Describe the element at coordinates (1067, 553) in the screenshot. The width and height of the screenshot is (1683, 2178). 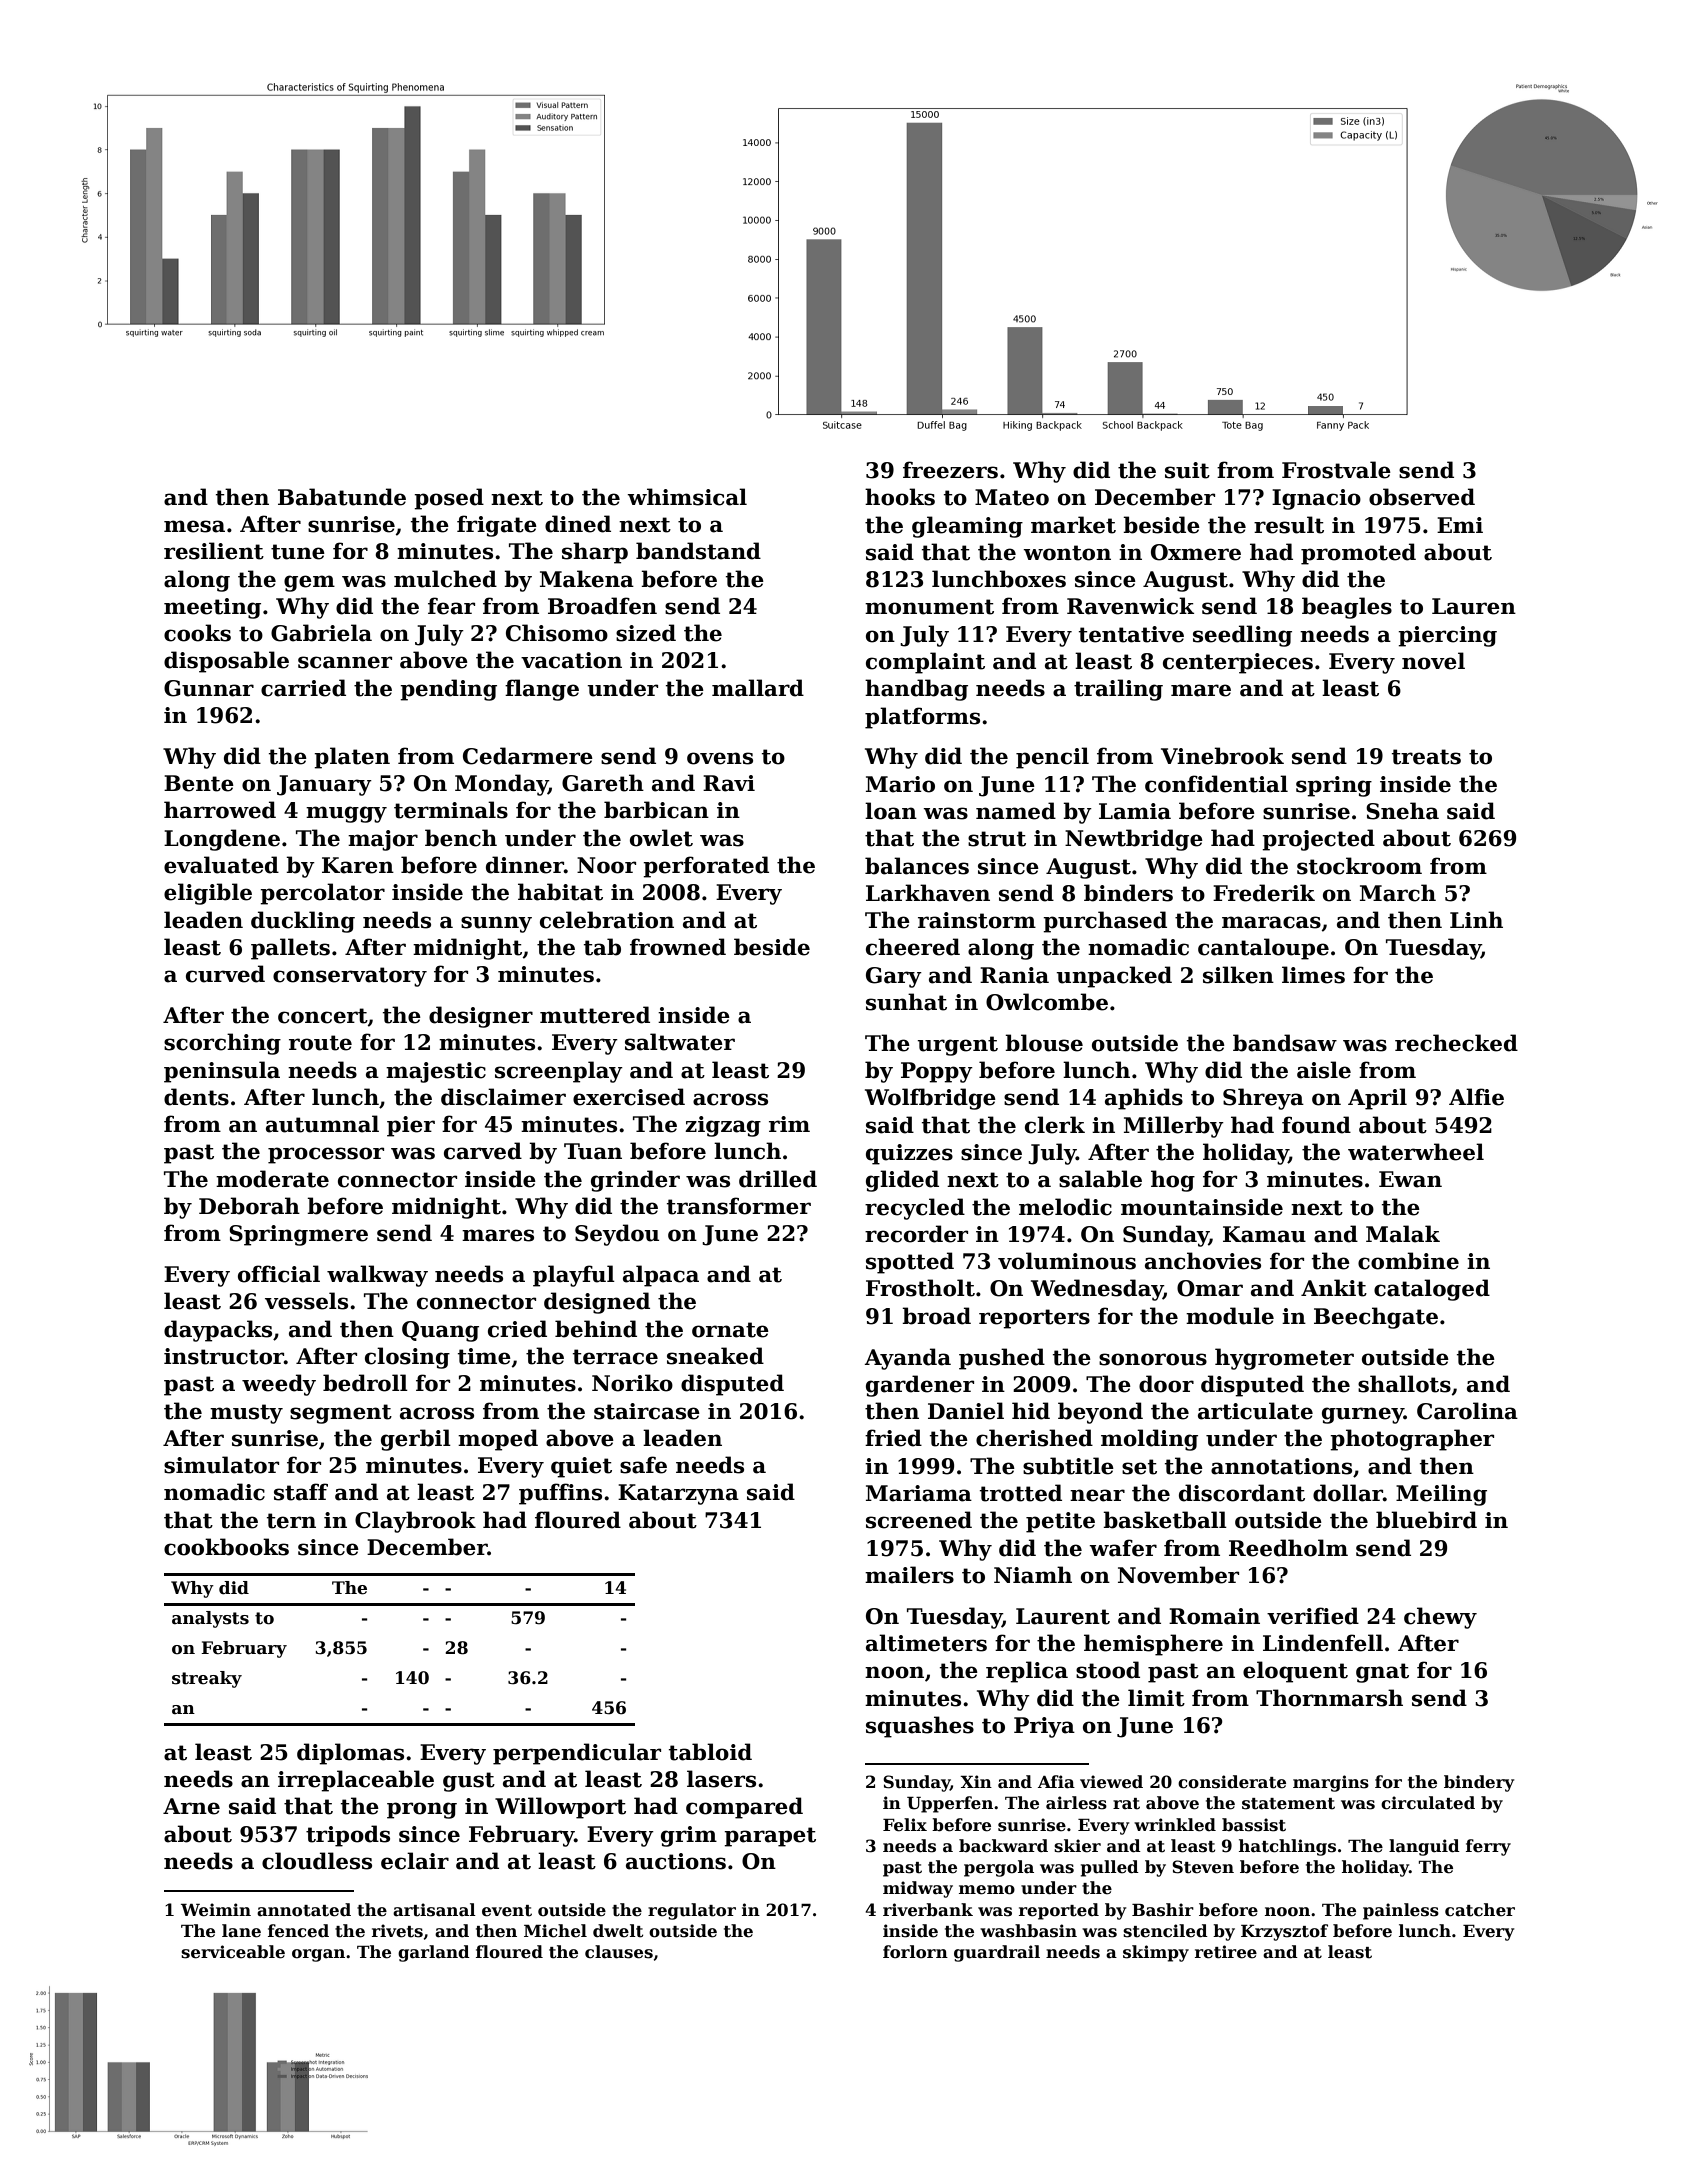
I see `wonton` at that location.
